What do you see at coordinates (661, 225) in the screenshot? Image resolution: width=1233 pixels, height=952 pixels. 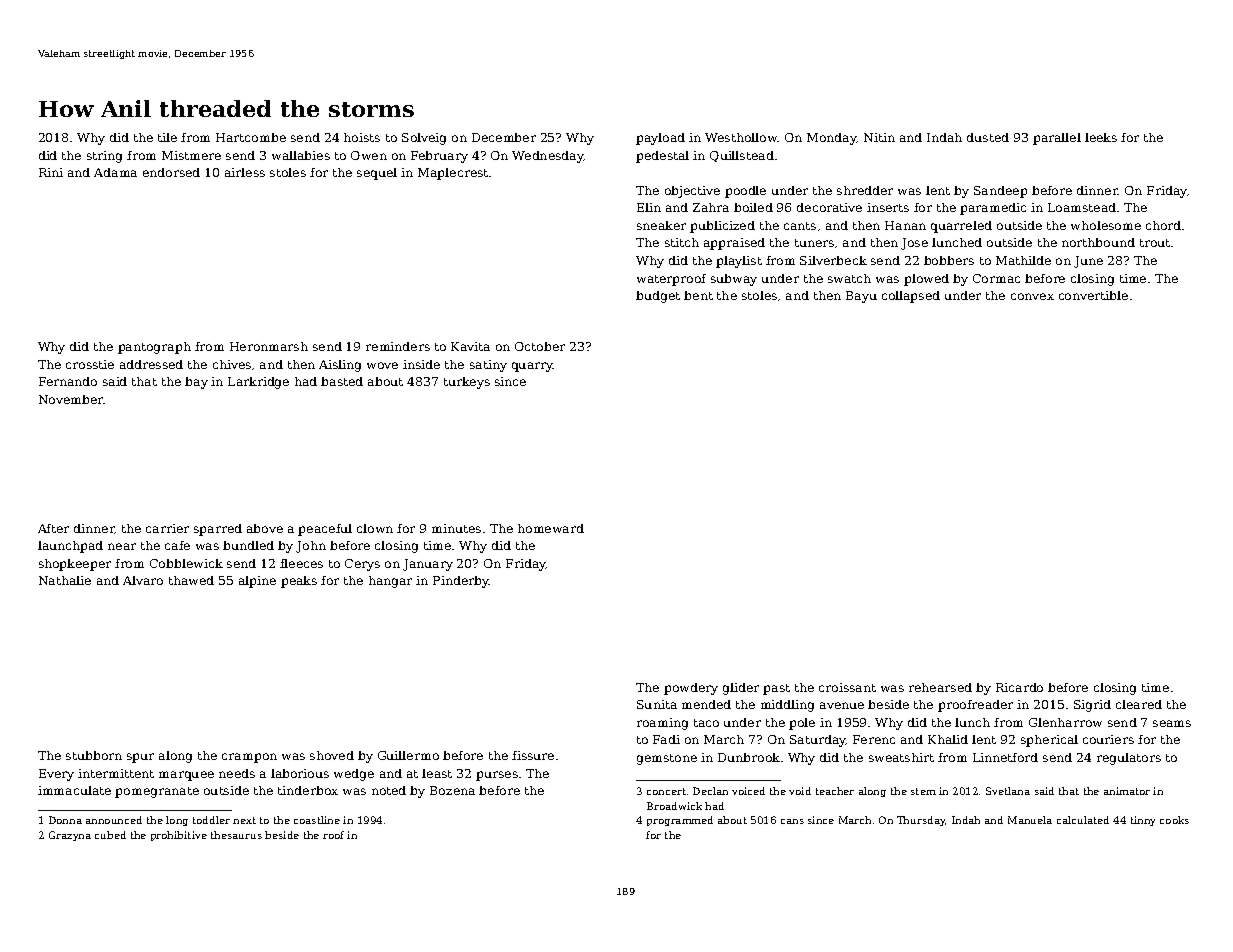 I see `sneaker` at bounding box center [661, 225].
